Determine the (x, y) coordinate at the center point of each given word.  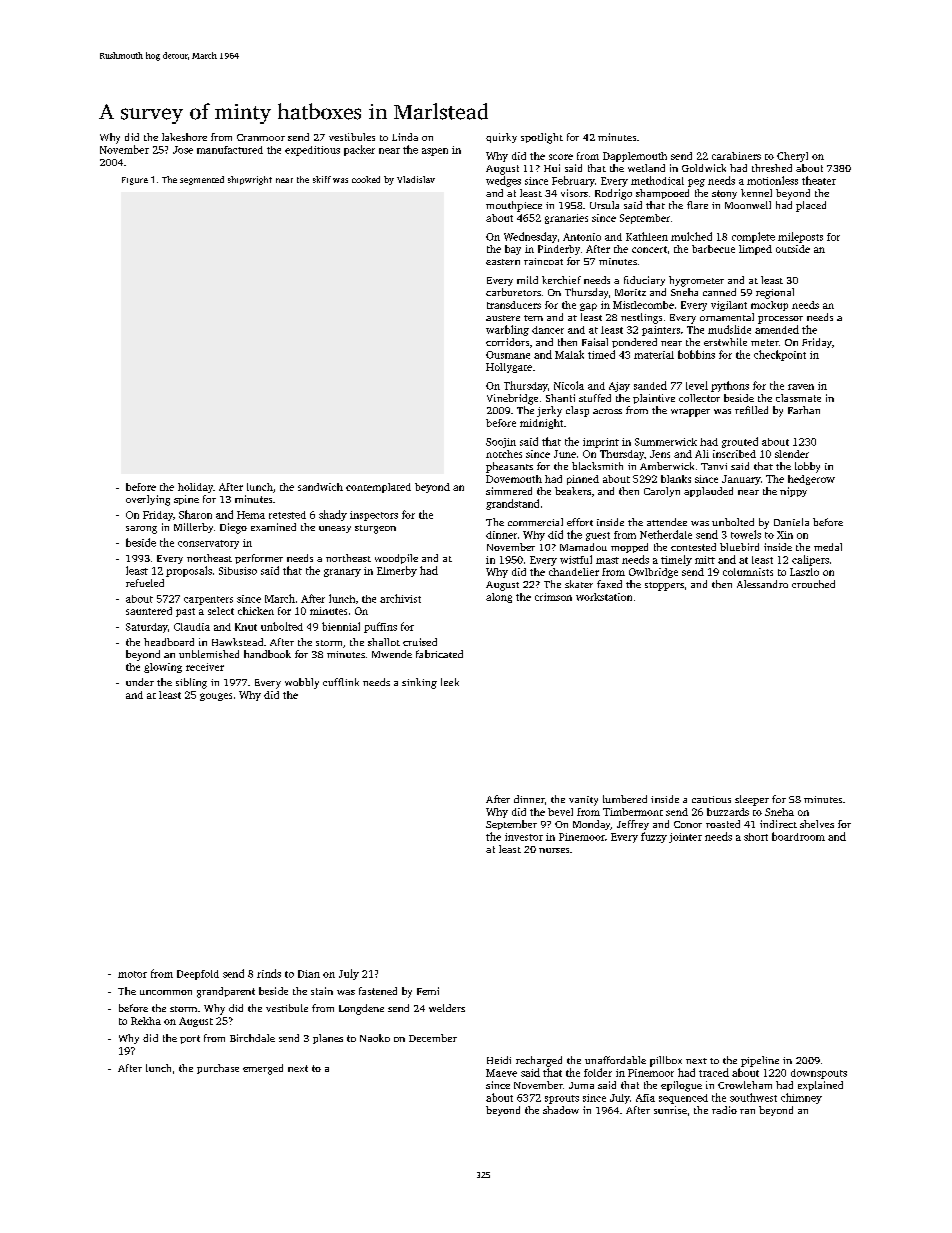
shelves (817, 824)
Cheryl (792, 157)
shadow (561, 1110)
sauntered (149, 611)
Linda (405, 137)
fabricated (439, 654)
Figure (135, 181)
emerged (263, 1069)
